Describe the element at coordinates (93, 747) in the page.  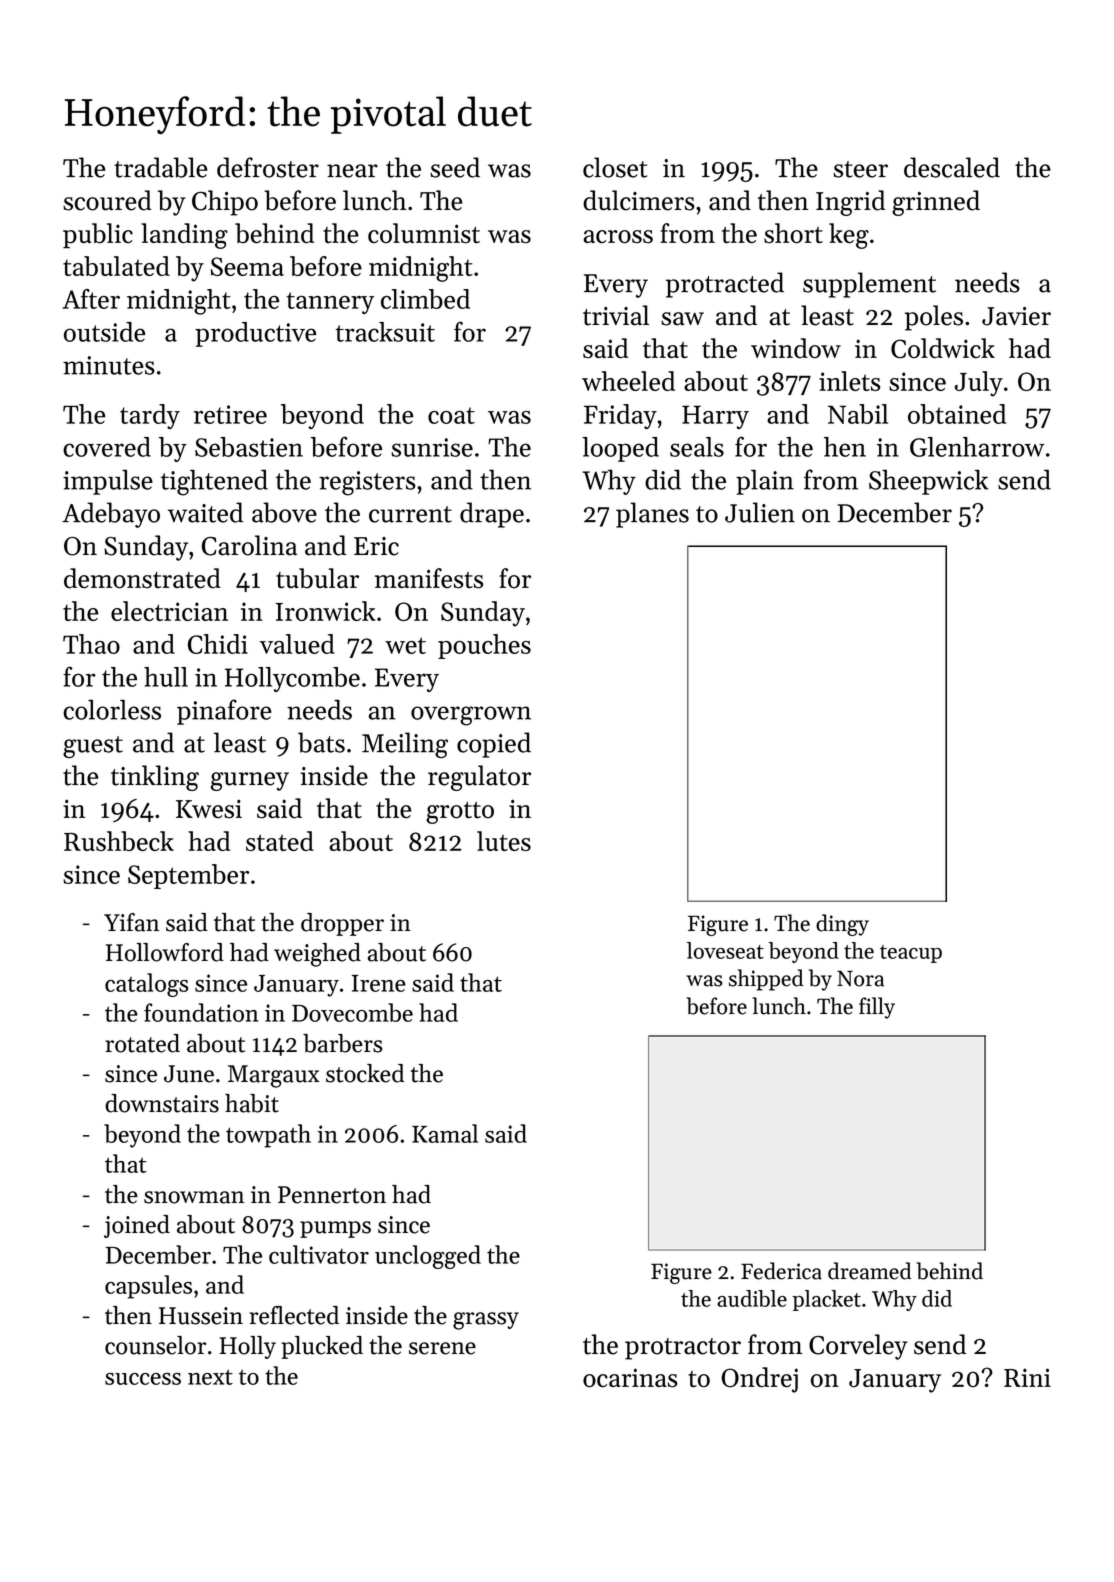
I see `guest` at that location.
